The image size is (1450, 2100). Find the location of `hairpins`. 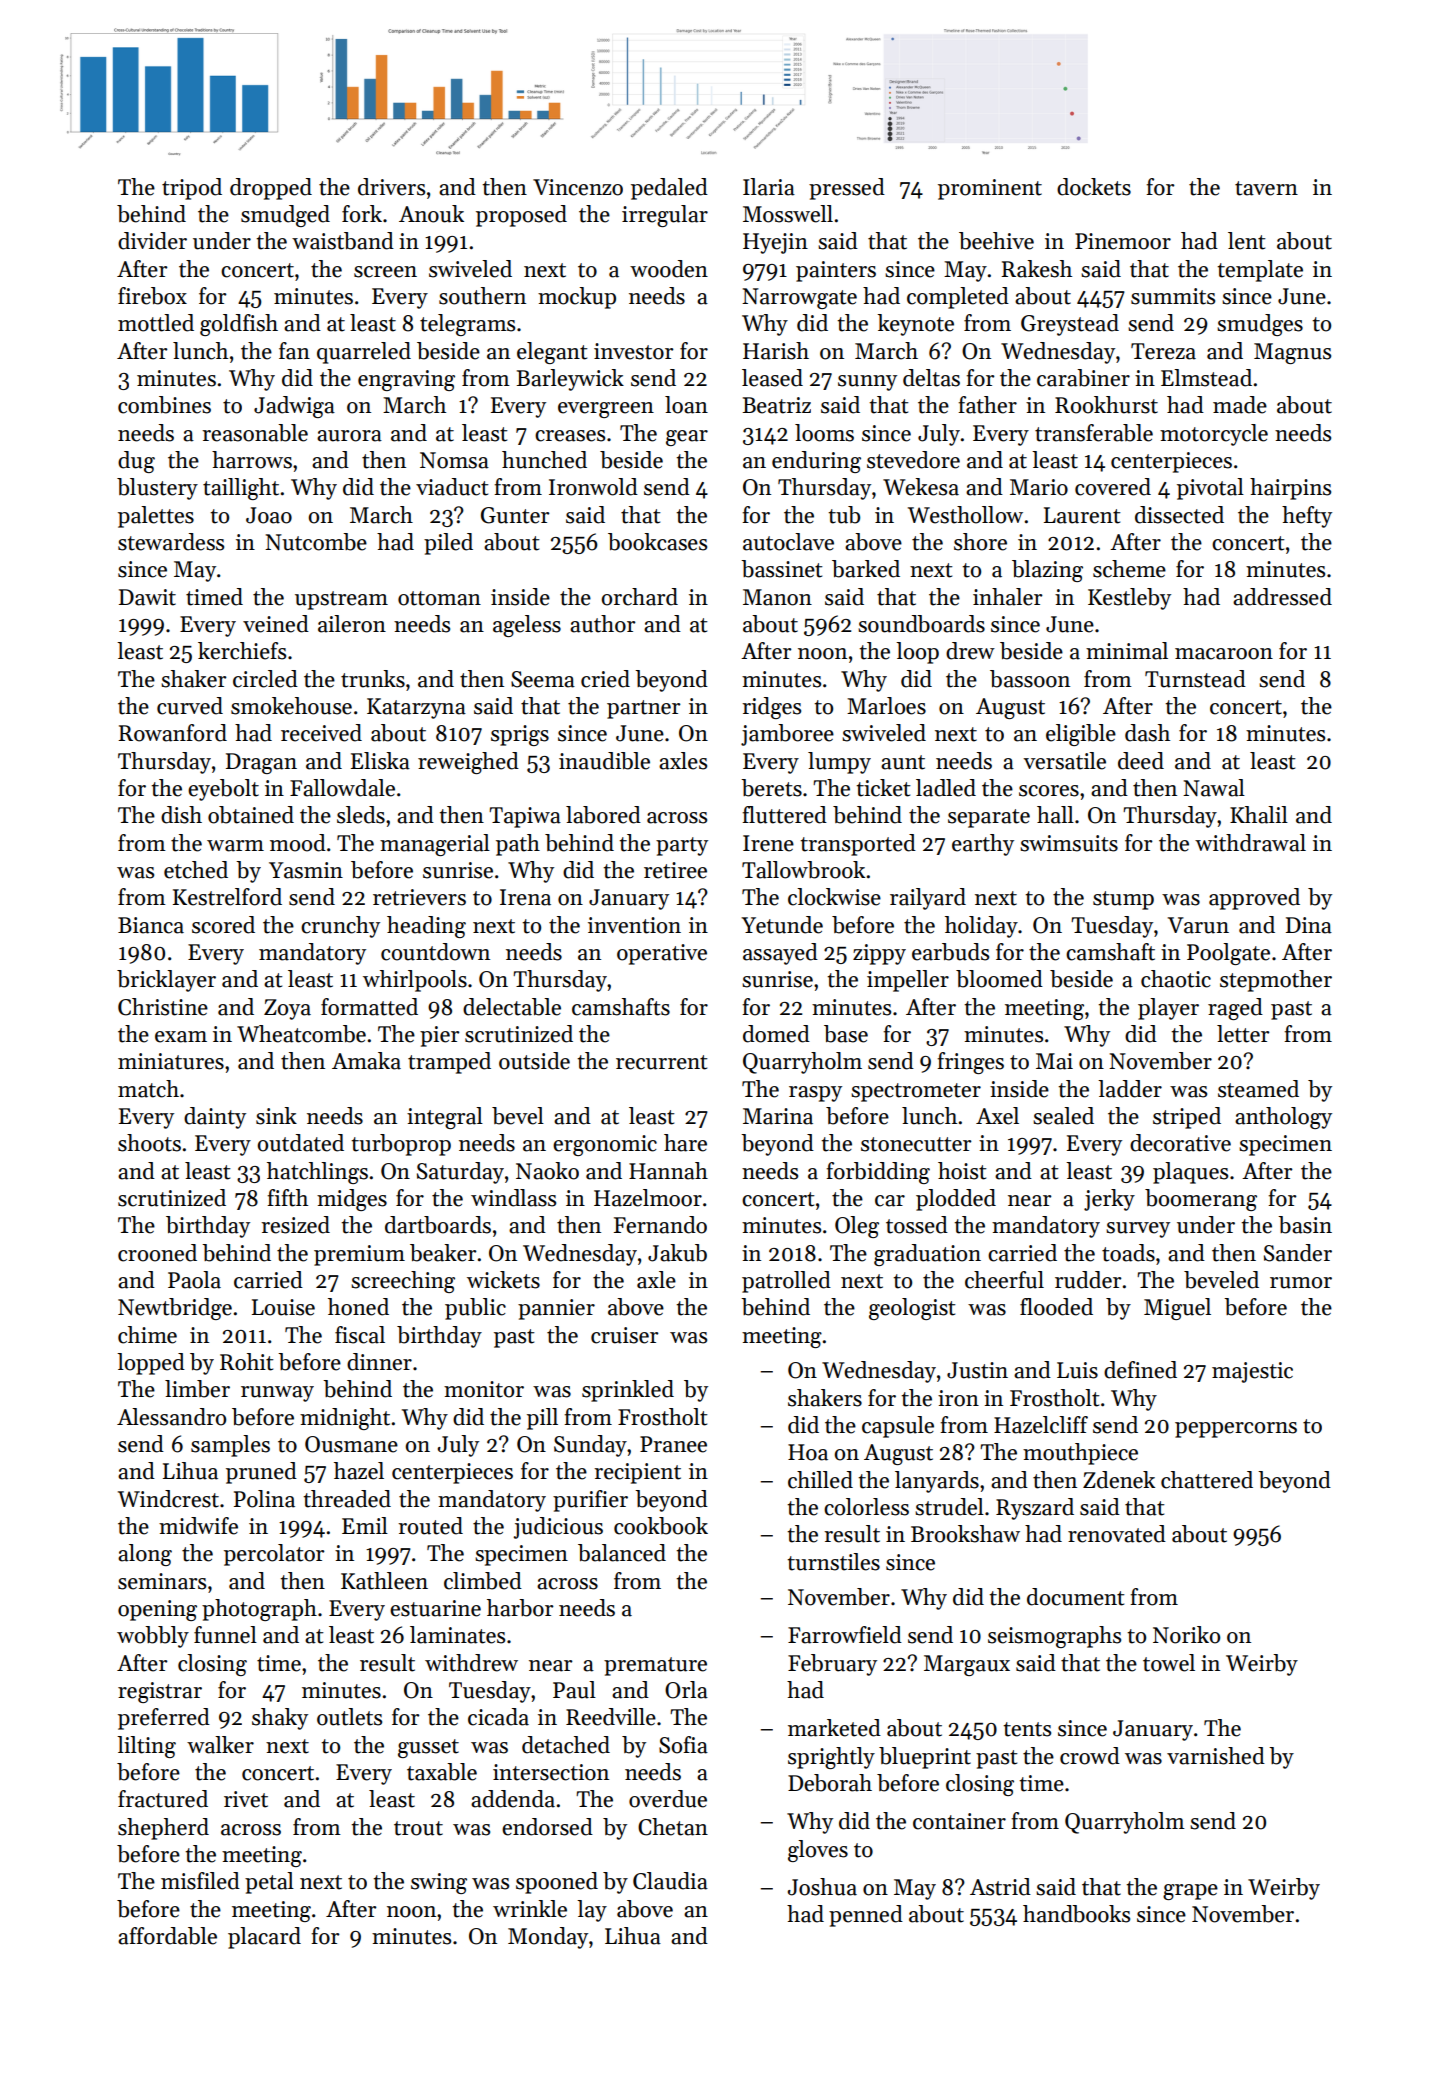

hairpins is located at coordinates (1290, 489).
